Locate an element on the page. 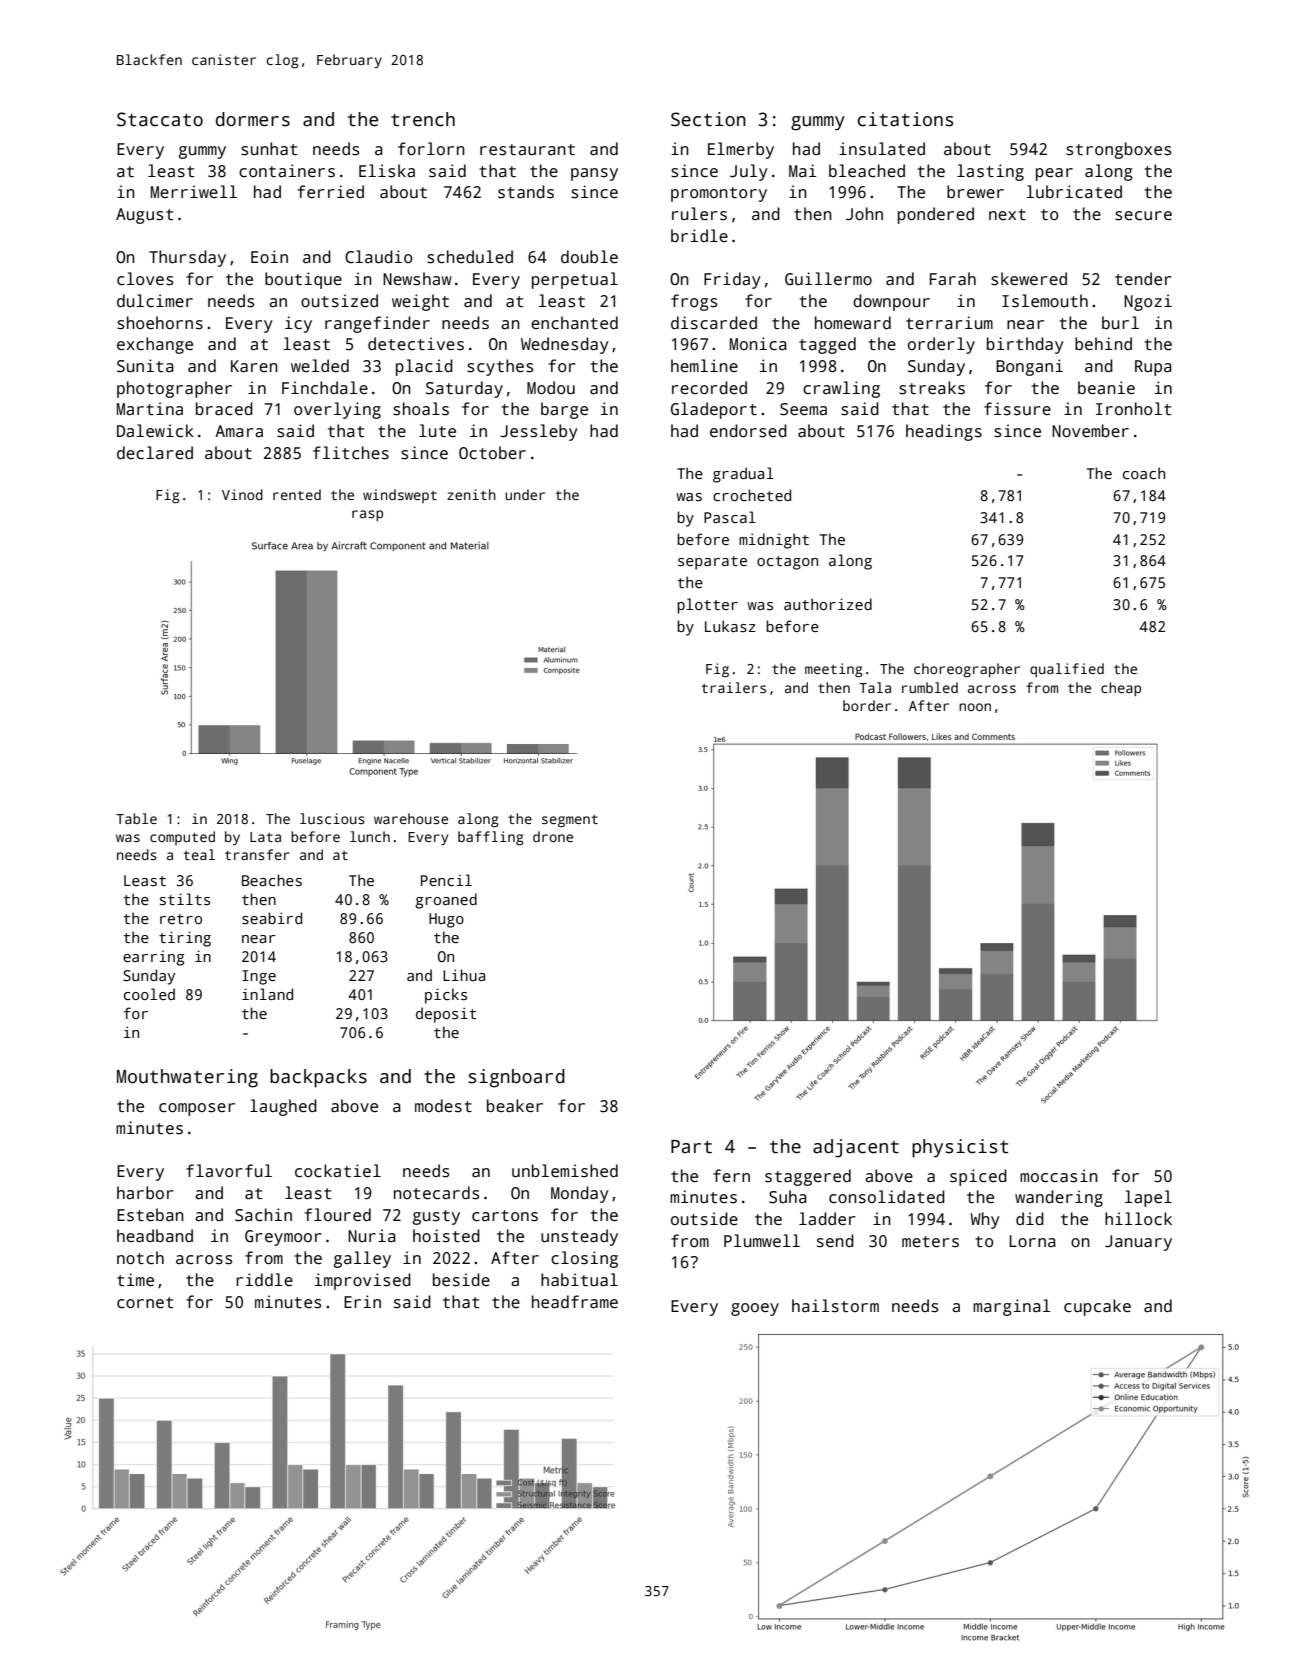  closing is located at coordinates (584, 1259).
